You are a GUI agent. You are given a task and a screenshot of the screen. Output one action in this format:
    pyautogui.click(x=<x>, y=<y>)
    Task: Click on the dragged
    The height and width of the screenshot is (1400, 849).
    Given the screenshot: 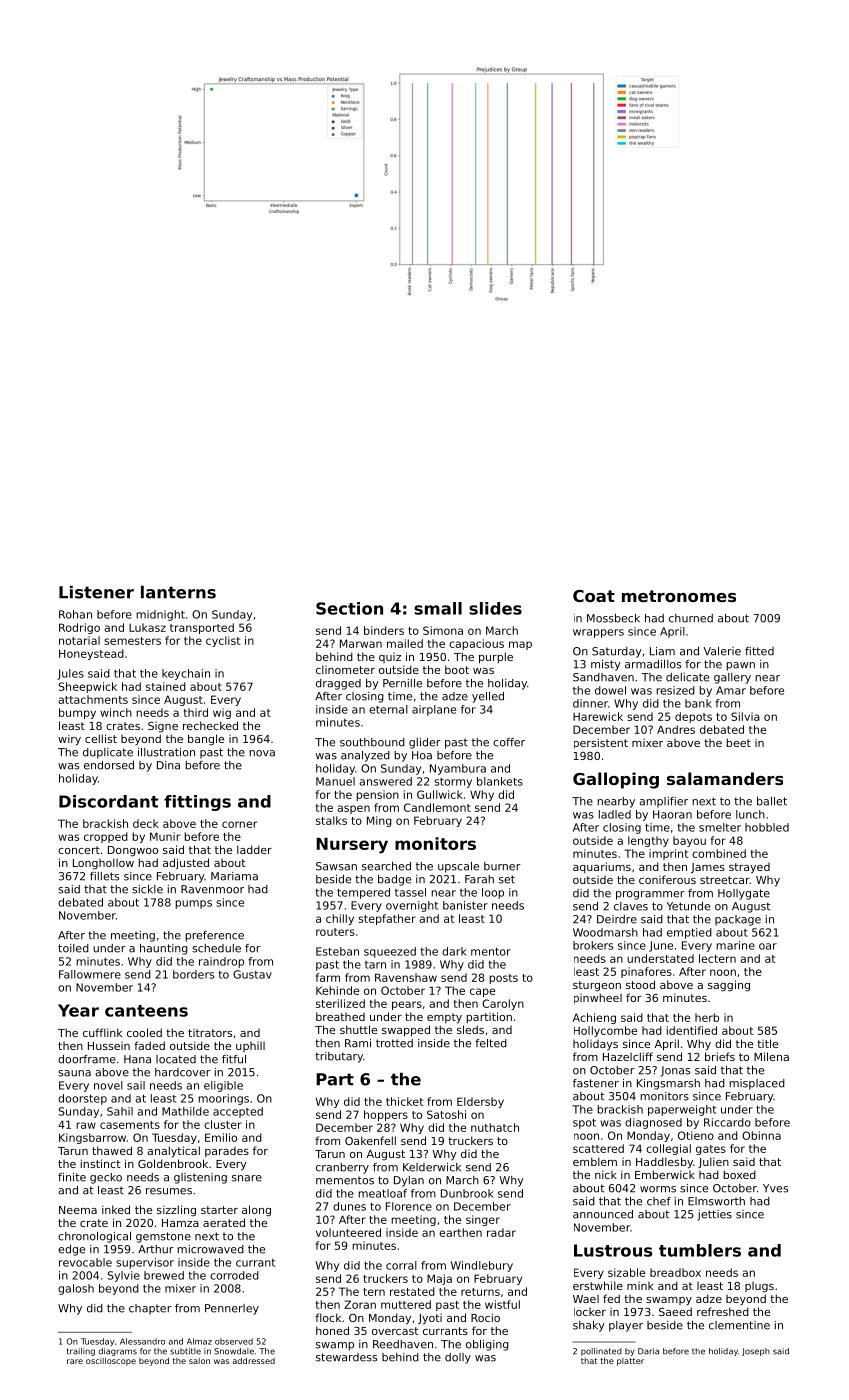 What is the action you would take?
    pyautogui.click(x=338, y=684)
